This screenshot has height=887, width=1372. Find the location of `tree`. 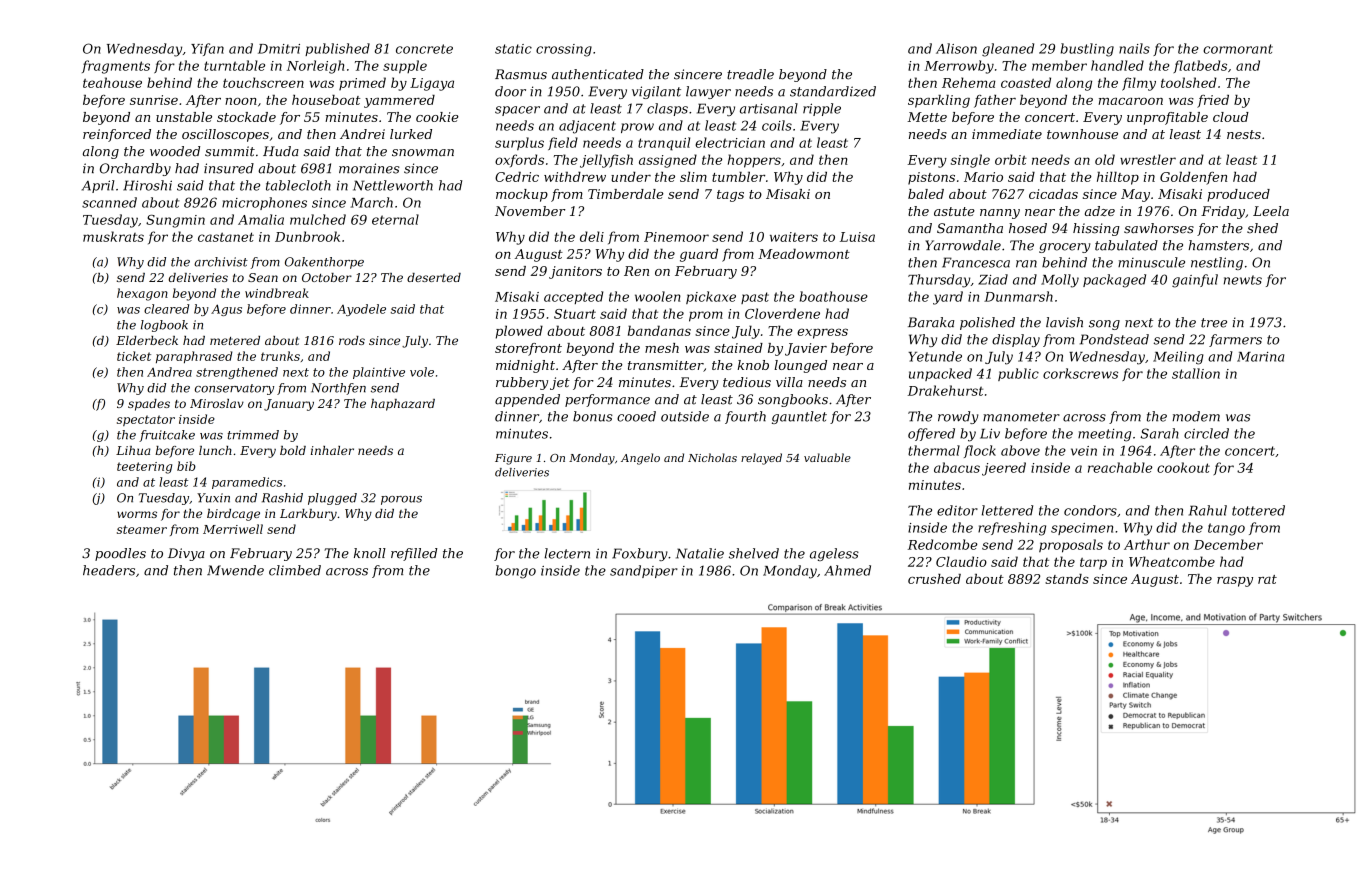

tree is located at coordinates (1214, 323).
